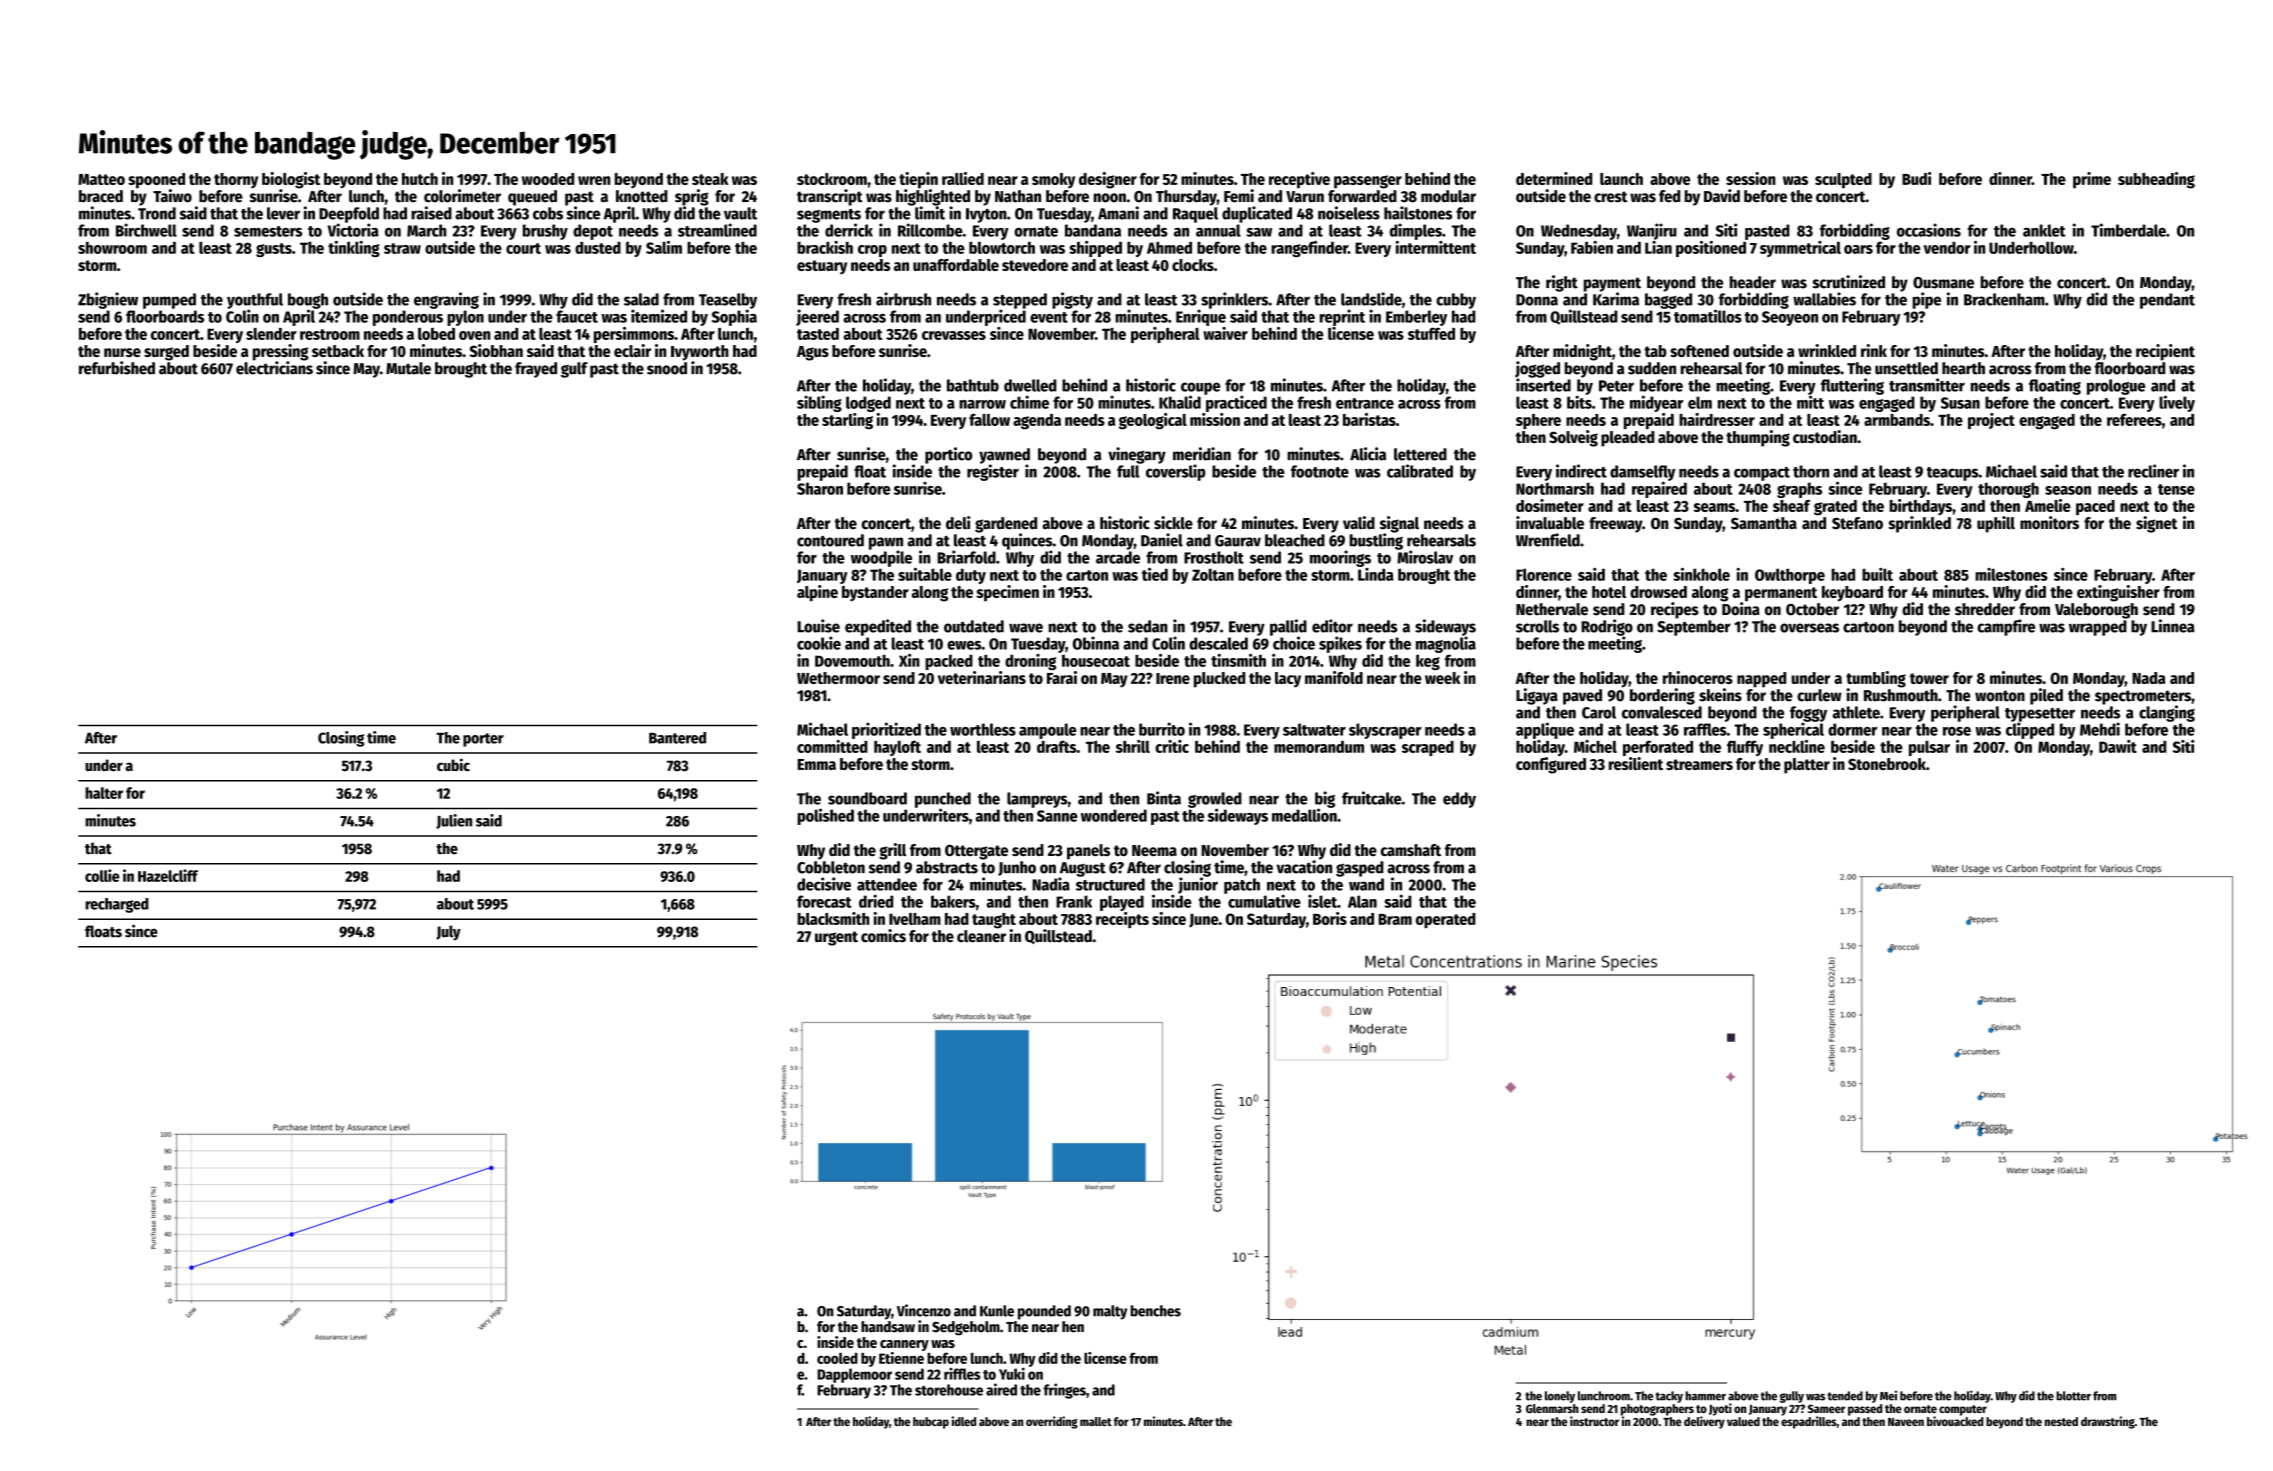 The height and width of the document is (1471, 2273). Describe the element at coordinates (1156, 1311) in the document. I see `benches` at that location.
